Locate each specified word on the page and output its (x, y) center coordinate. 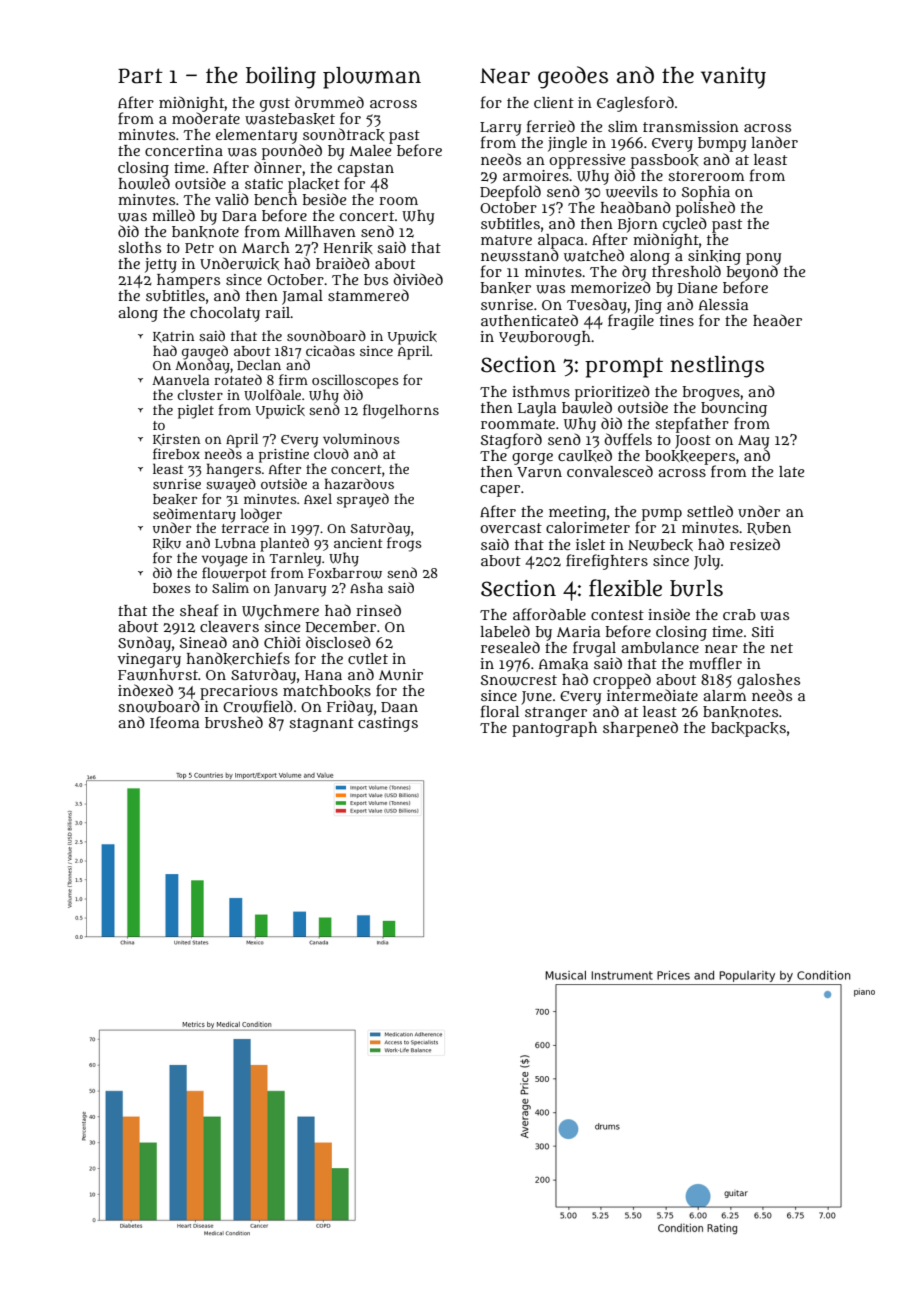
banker (506, 288)
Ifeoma (174, 722)
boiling (281, 78)
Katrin (174, 337)
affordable (549, 614)
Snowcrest (519, 680)
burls (696, 588)
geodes (573, 77)
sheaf (199, 610)
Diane (697, 287)
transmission (691, 126)
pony (764, 259)
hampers (188, 281)
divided (418, 279)
